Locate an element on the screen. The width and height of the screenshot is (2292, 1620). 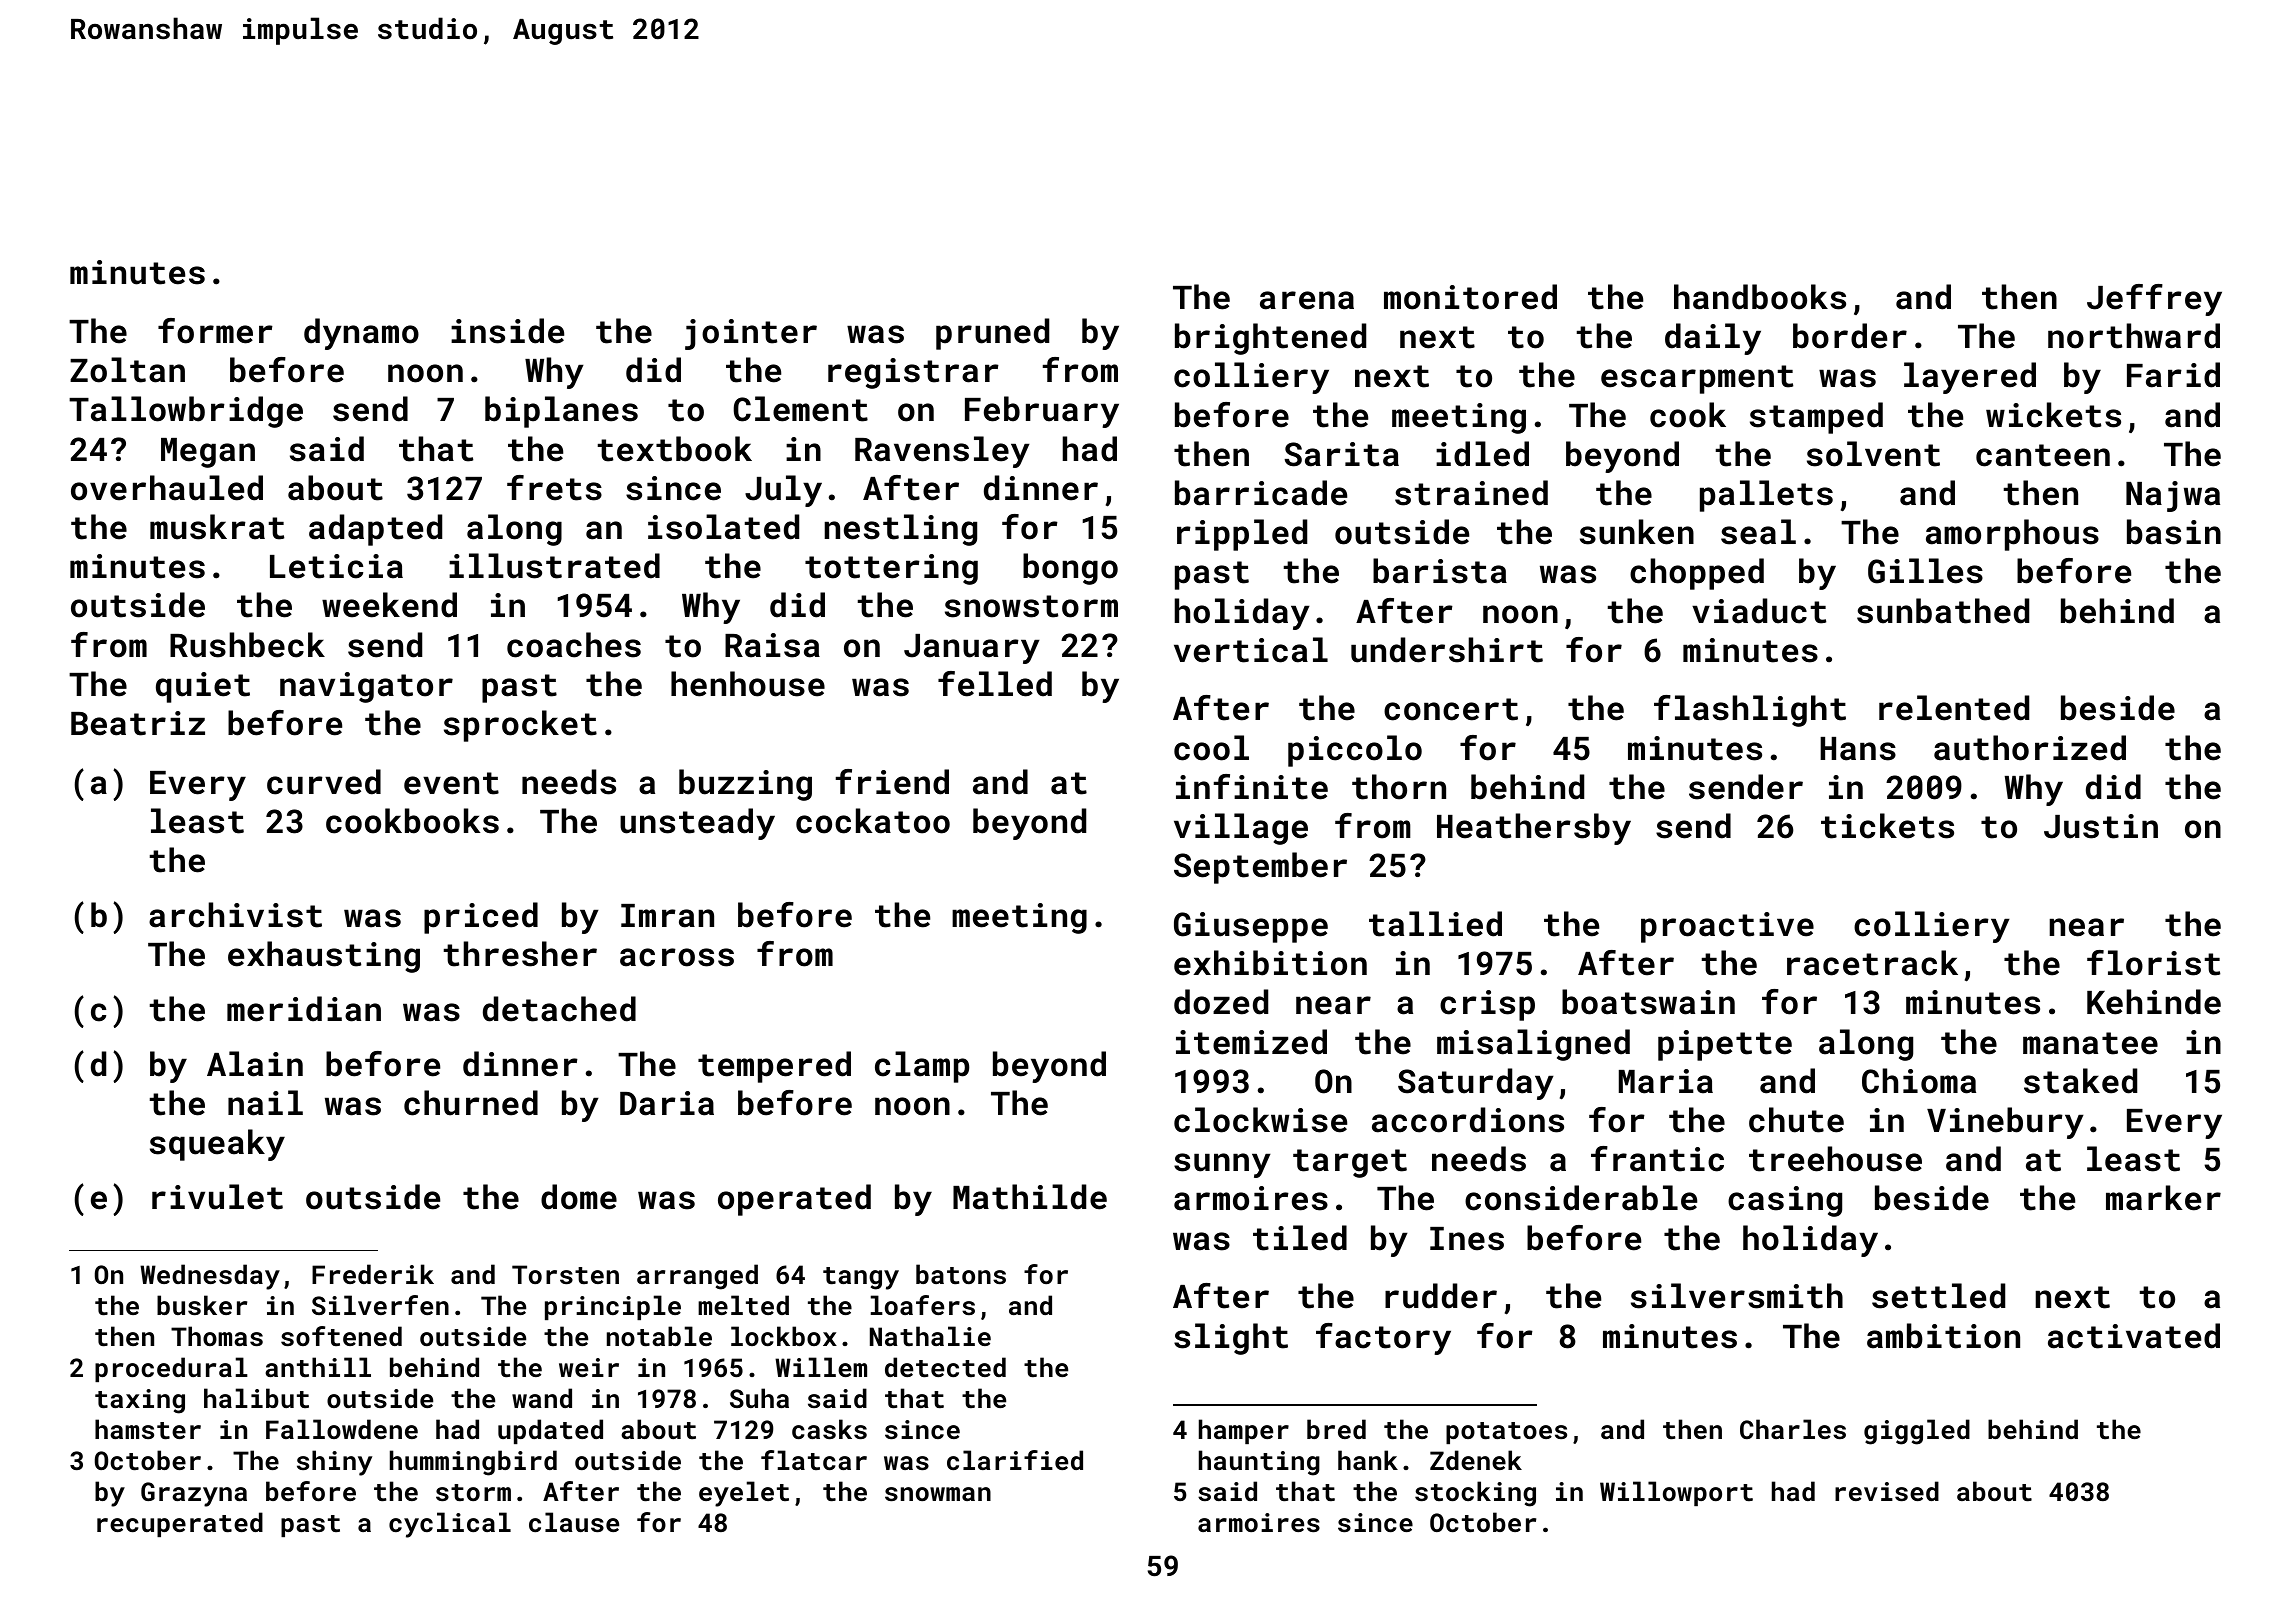
revised is located at coordinates (1887, 1491).
